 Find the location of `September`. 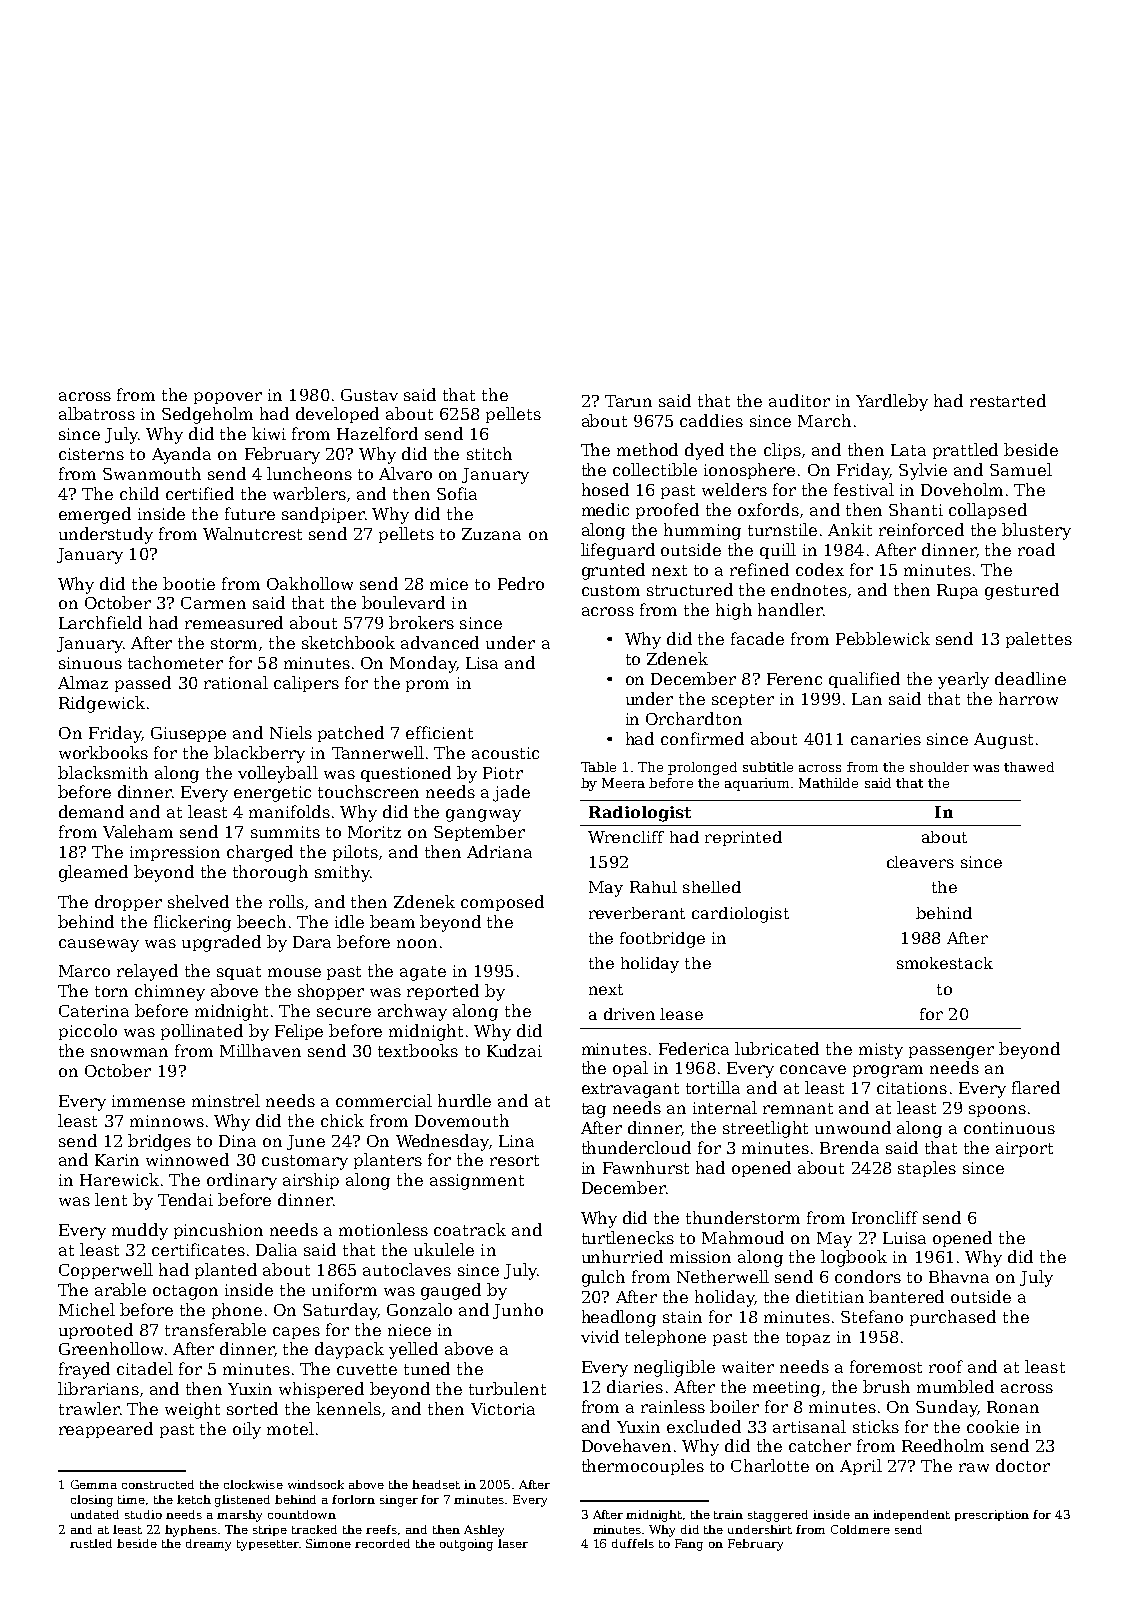

September is located at coordinates (479, 833).
